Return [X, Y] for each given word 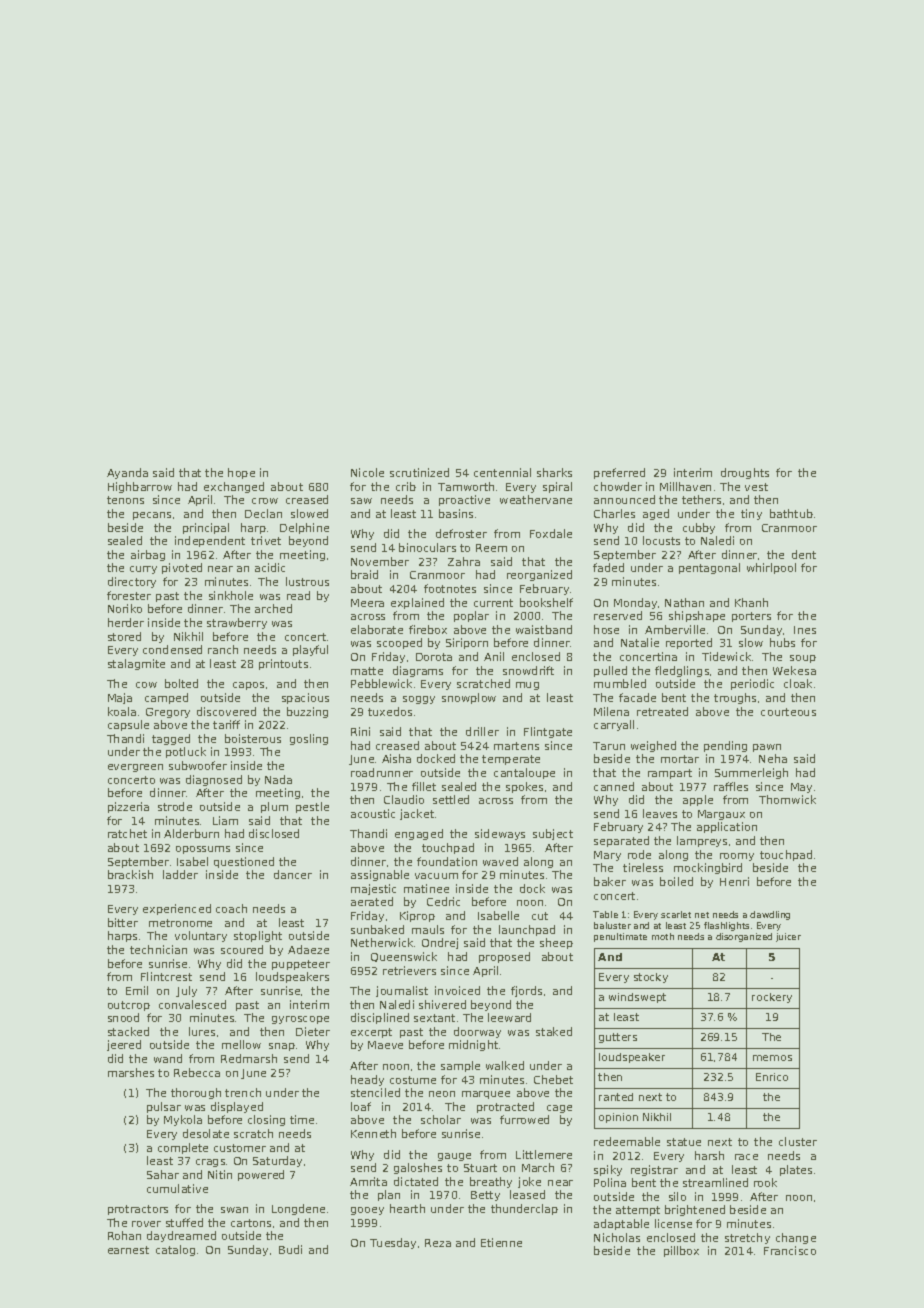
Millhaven [685, 486]
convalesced [192, 1004]
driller [482, 731]
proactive [464, 500]
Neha [773, 758]
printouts [283, 664]
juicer [788, 937]
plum [274, 807]
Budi [290, 1249]
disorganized [744, 937]
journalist [402, 991]
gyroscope [300, 1020]
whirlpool [771, 568]
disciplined [380, 1018]
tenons [125, 500]
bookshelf [546, 602]
